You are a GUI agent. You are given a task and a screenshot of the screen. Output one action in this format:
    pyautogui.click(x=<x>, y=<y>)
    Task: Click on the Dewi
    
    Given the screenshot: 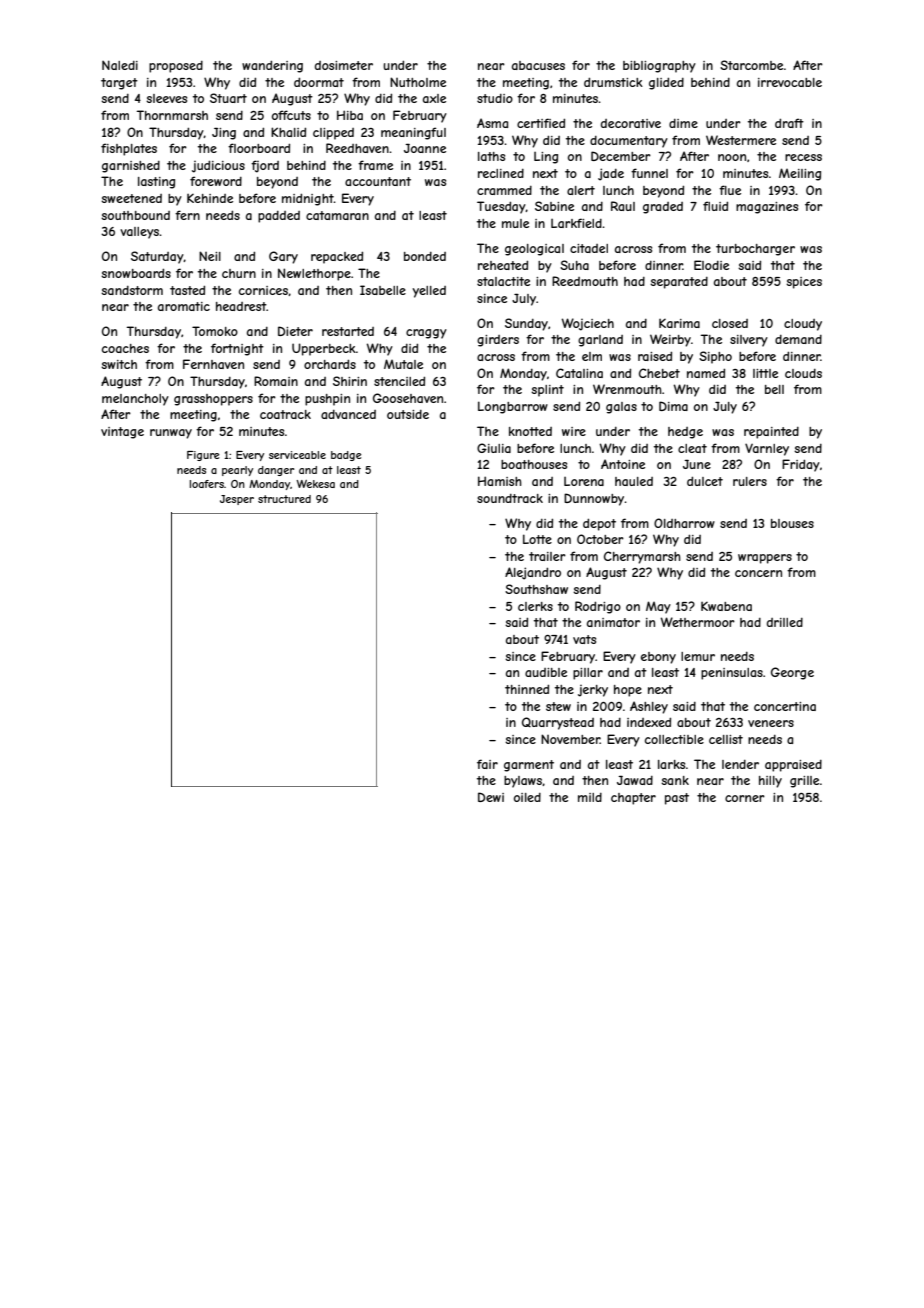 What is the action you would take?
    pyautogui.click(x=491, y=797)
